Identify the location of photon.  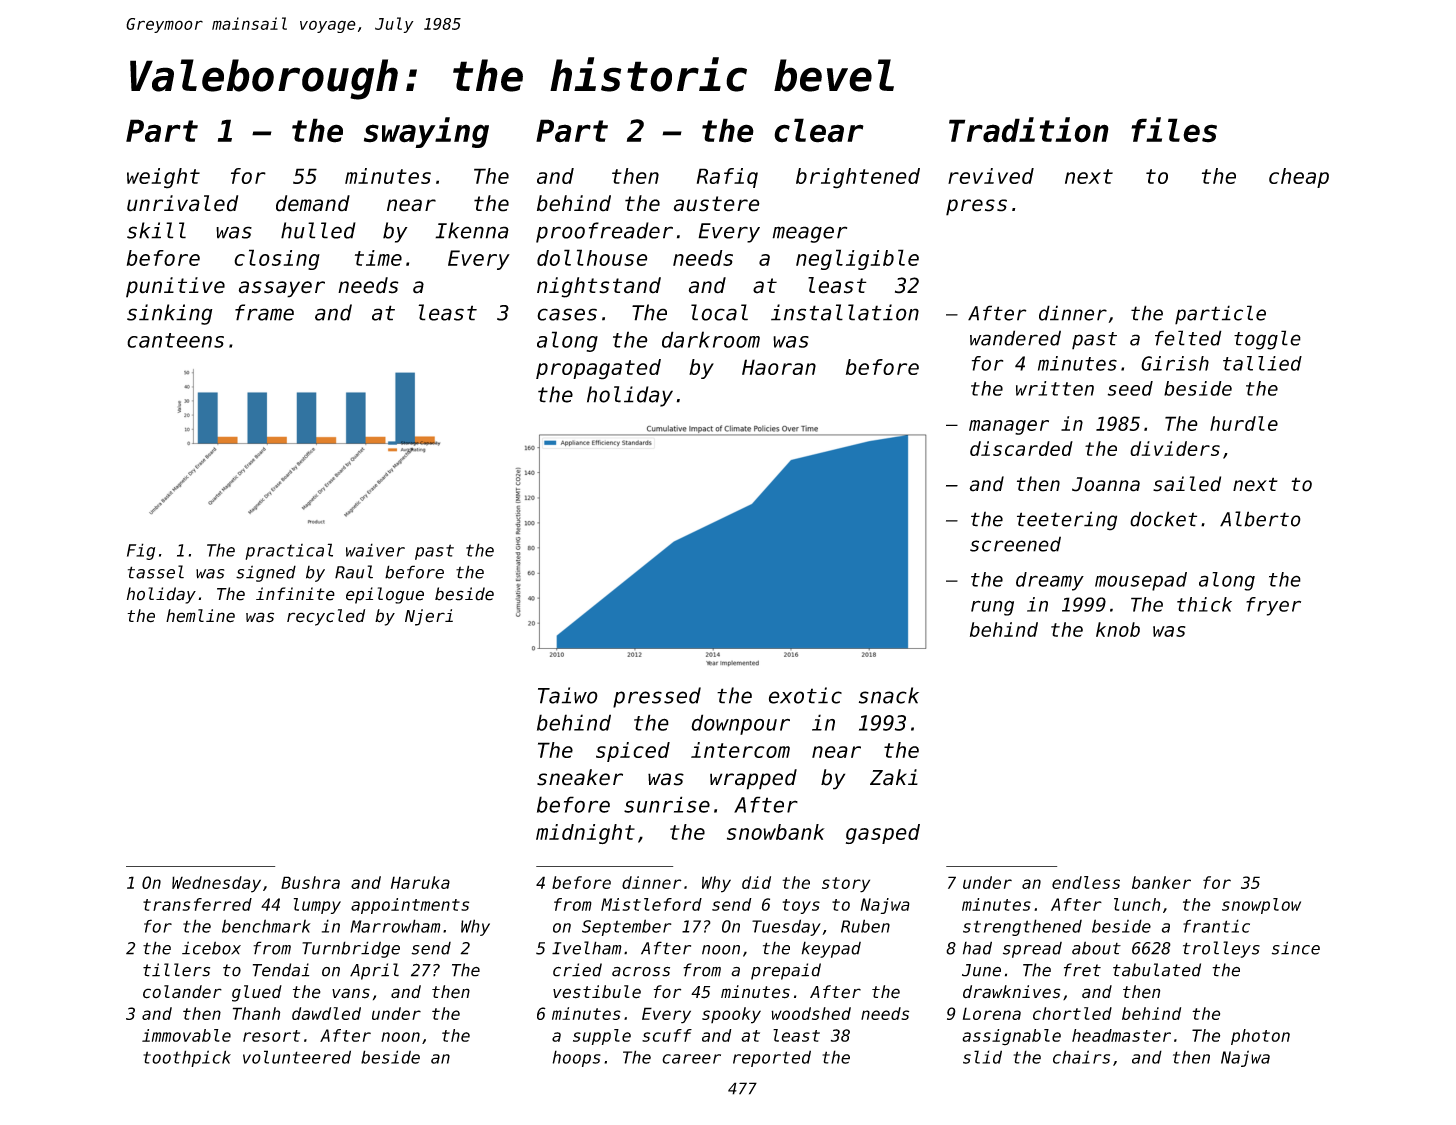
(1260, 1037).
